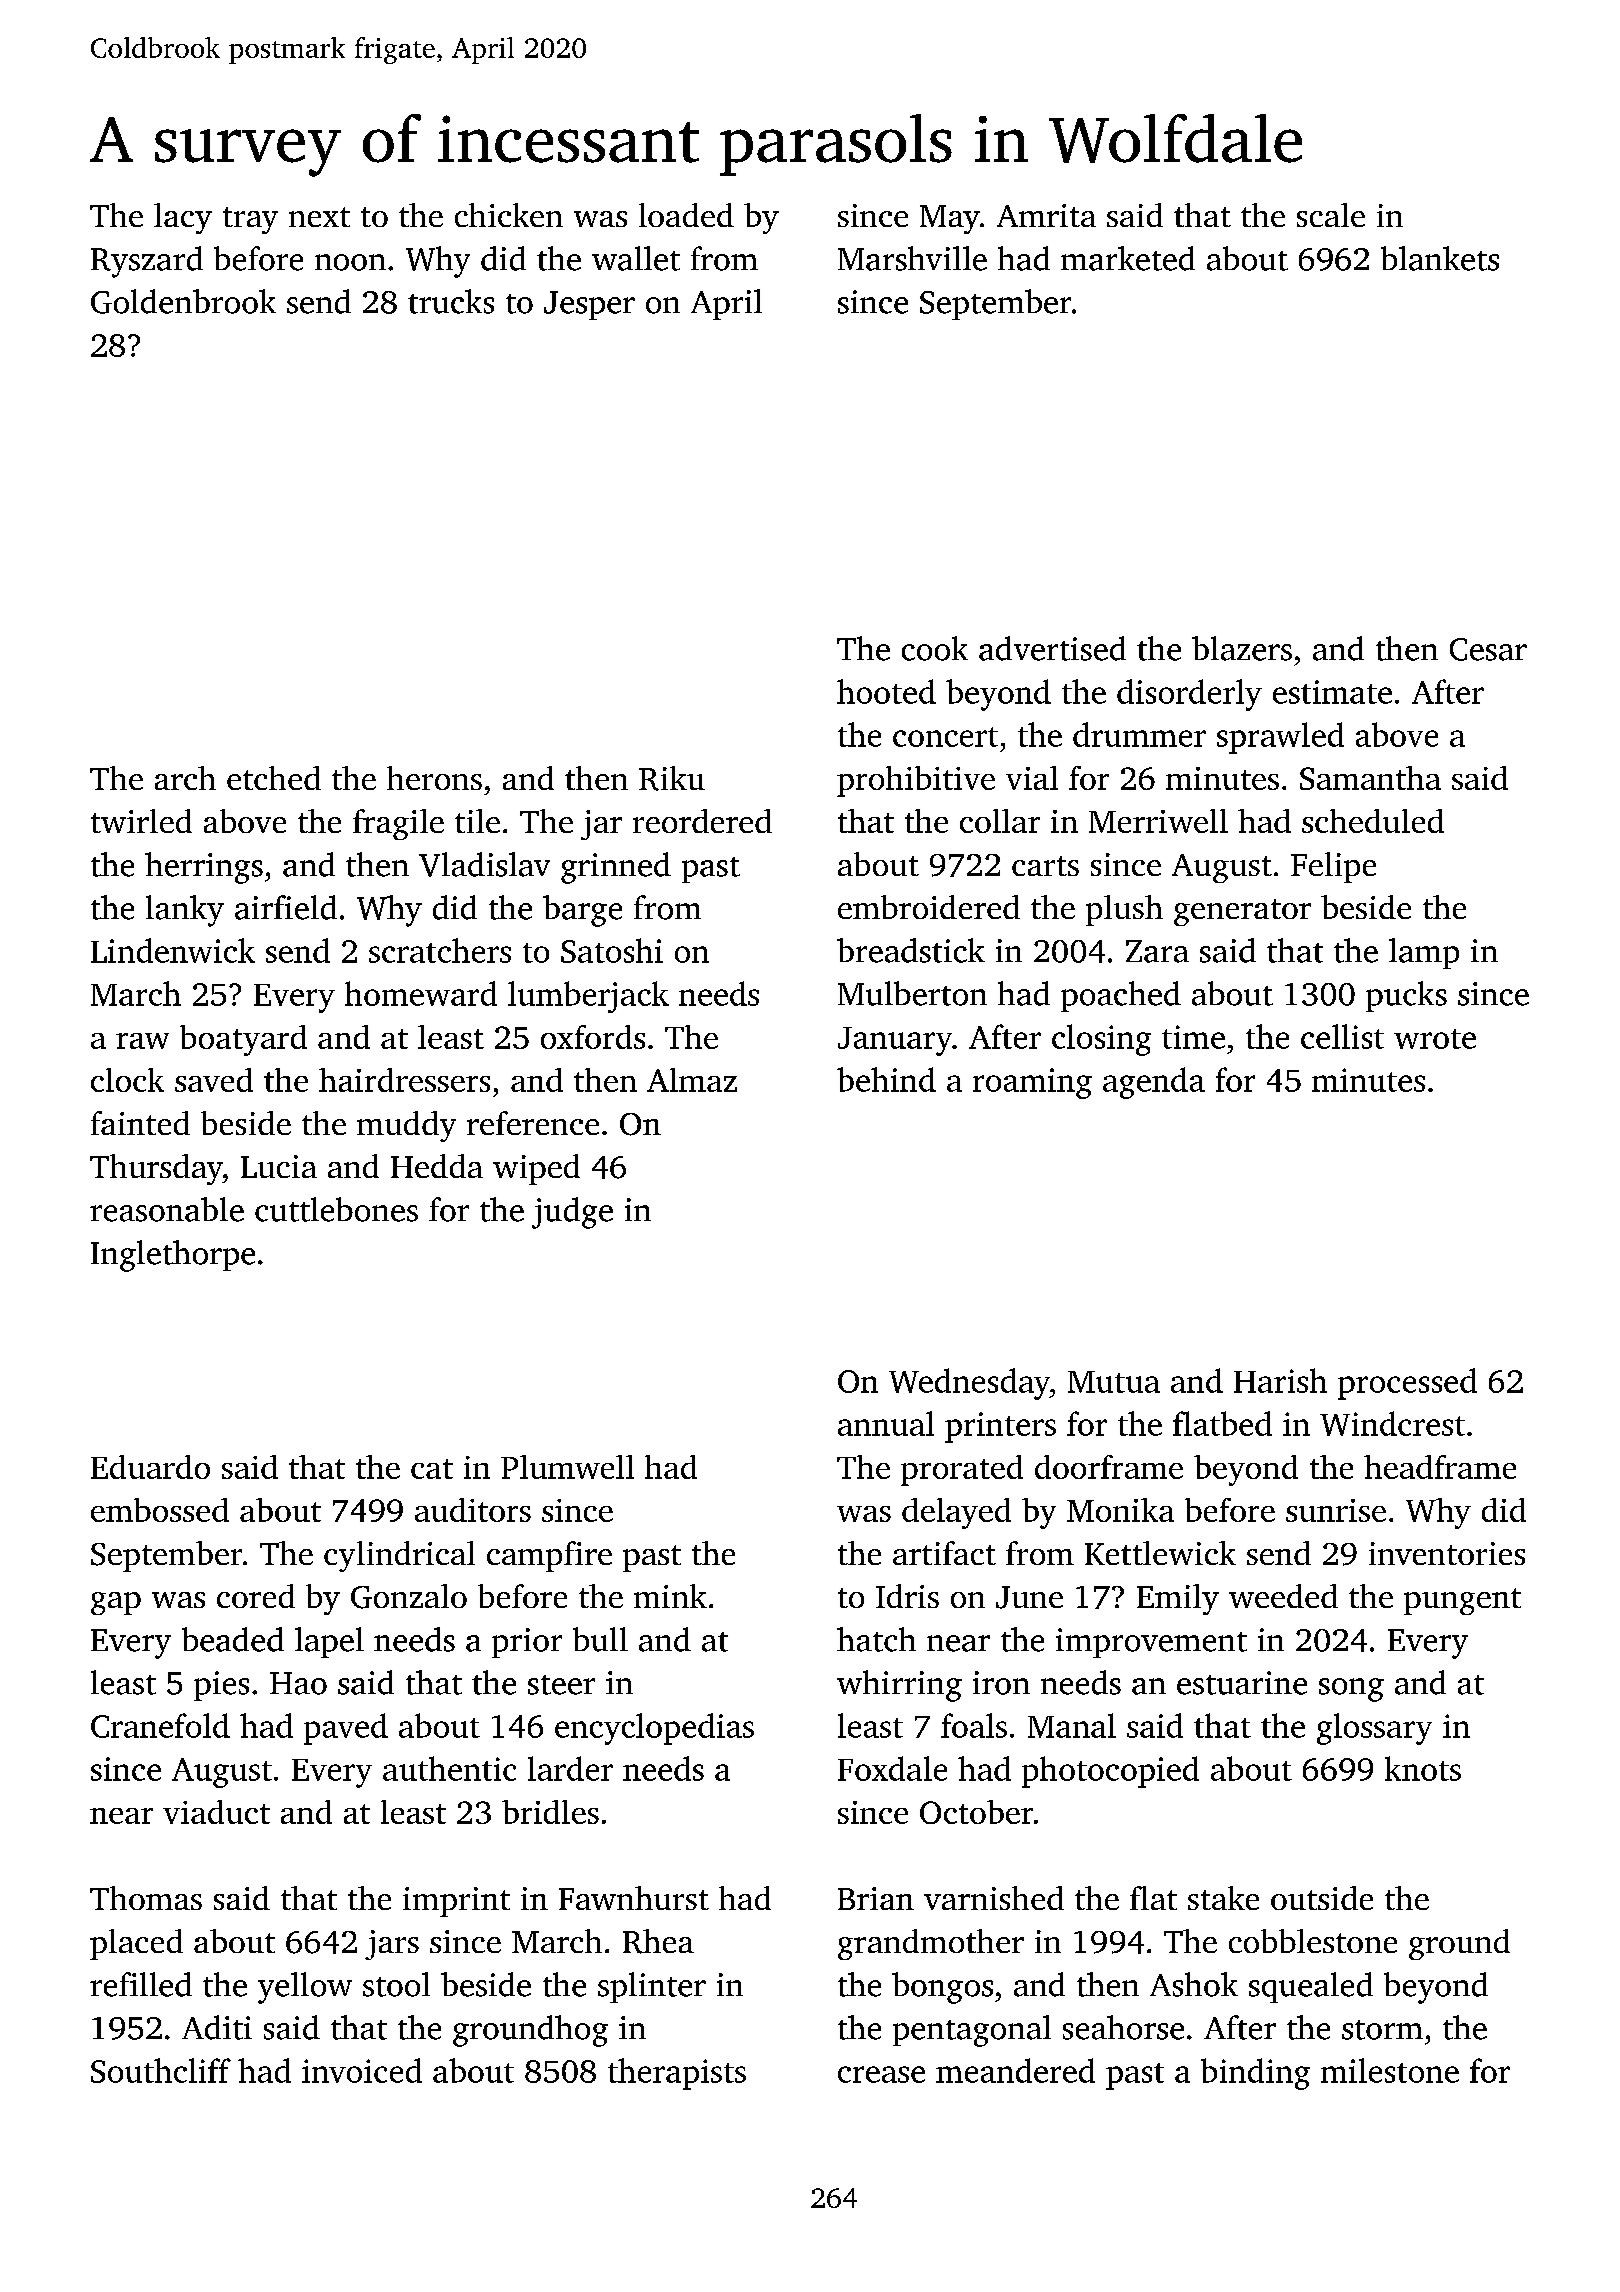  I want to click on larder, so click(570, 1768).
